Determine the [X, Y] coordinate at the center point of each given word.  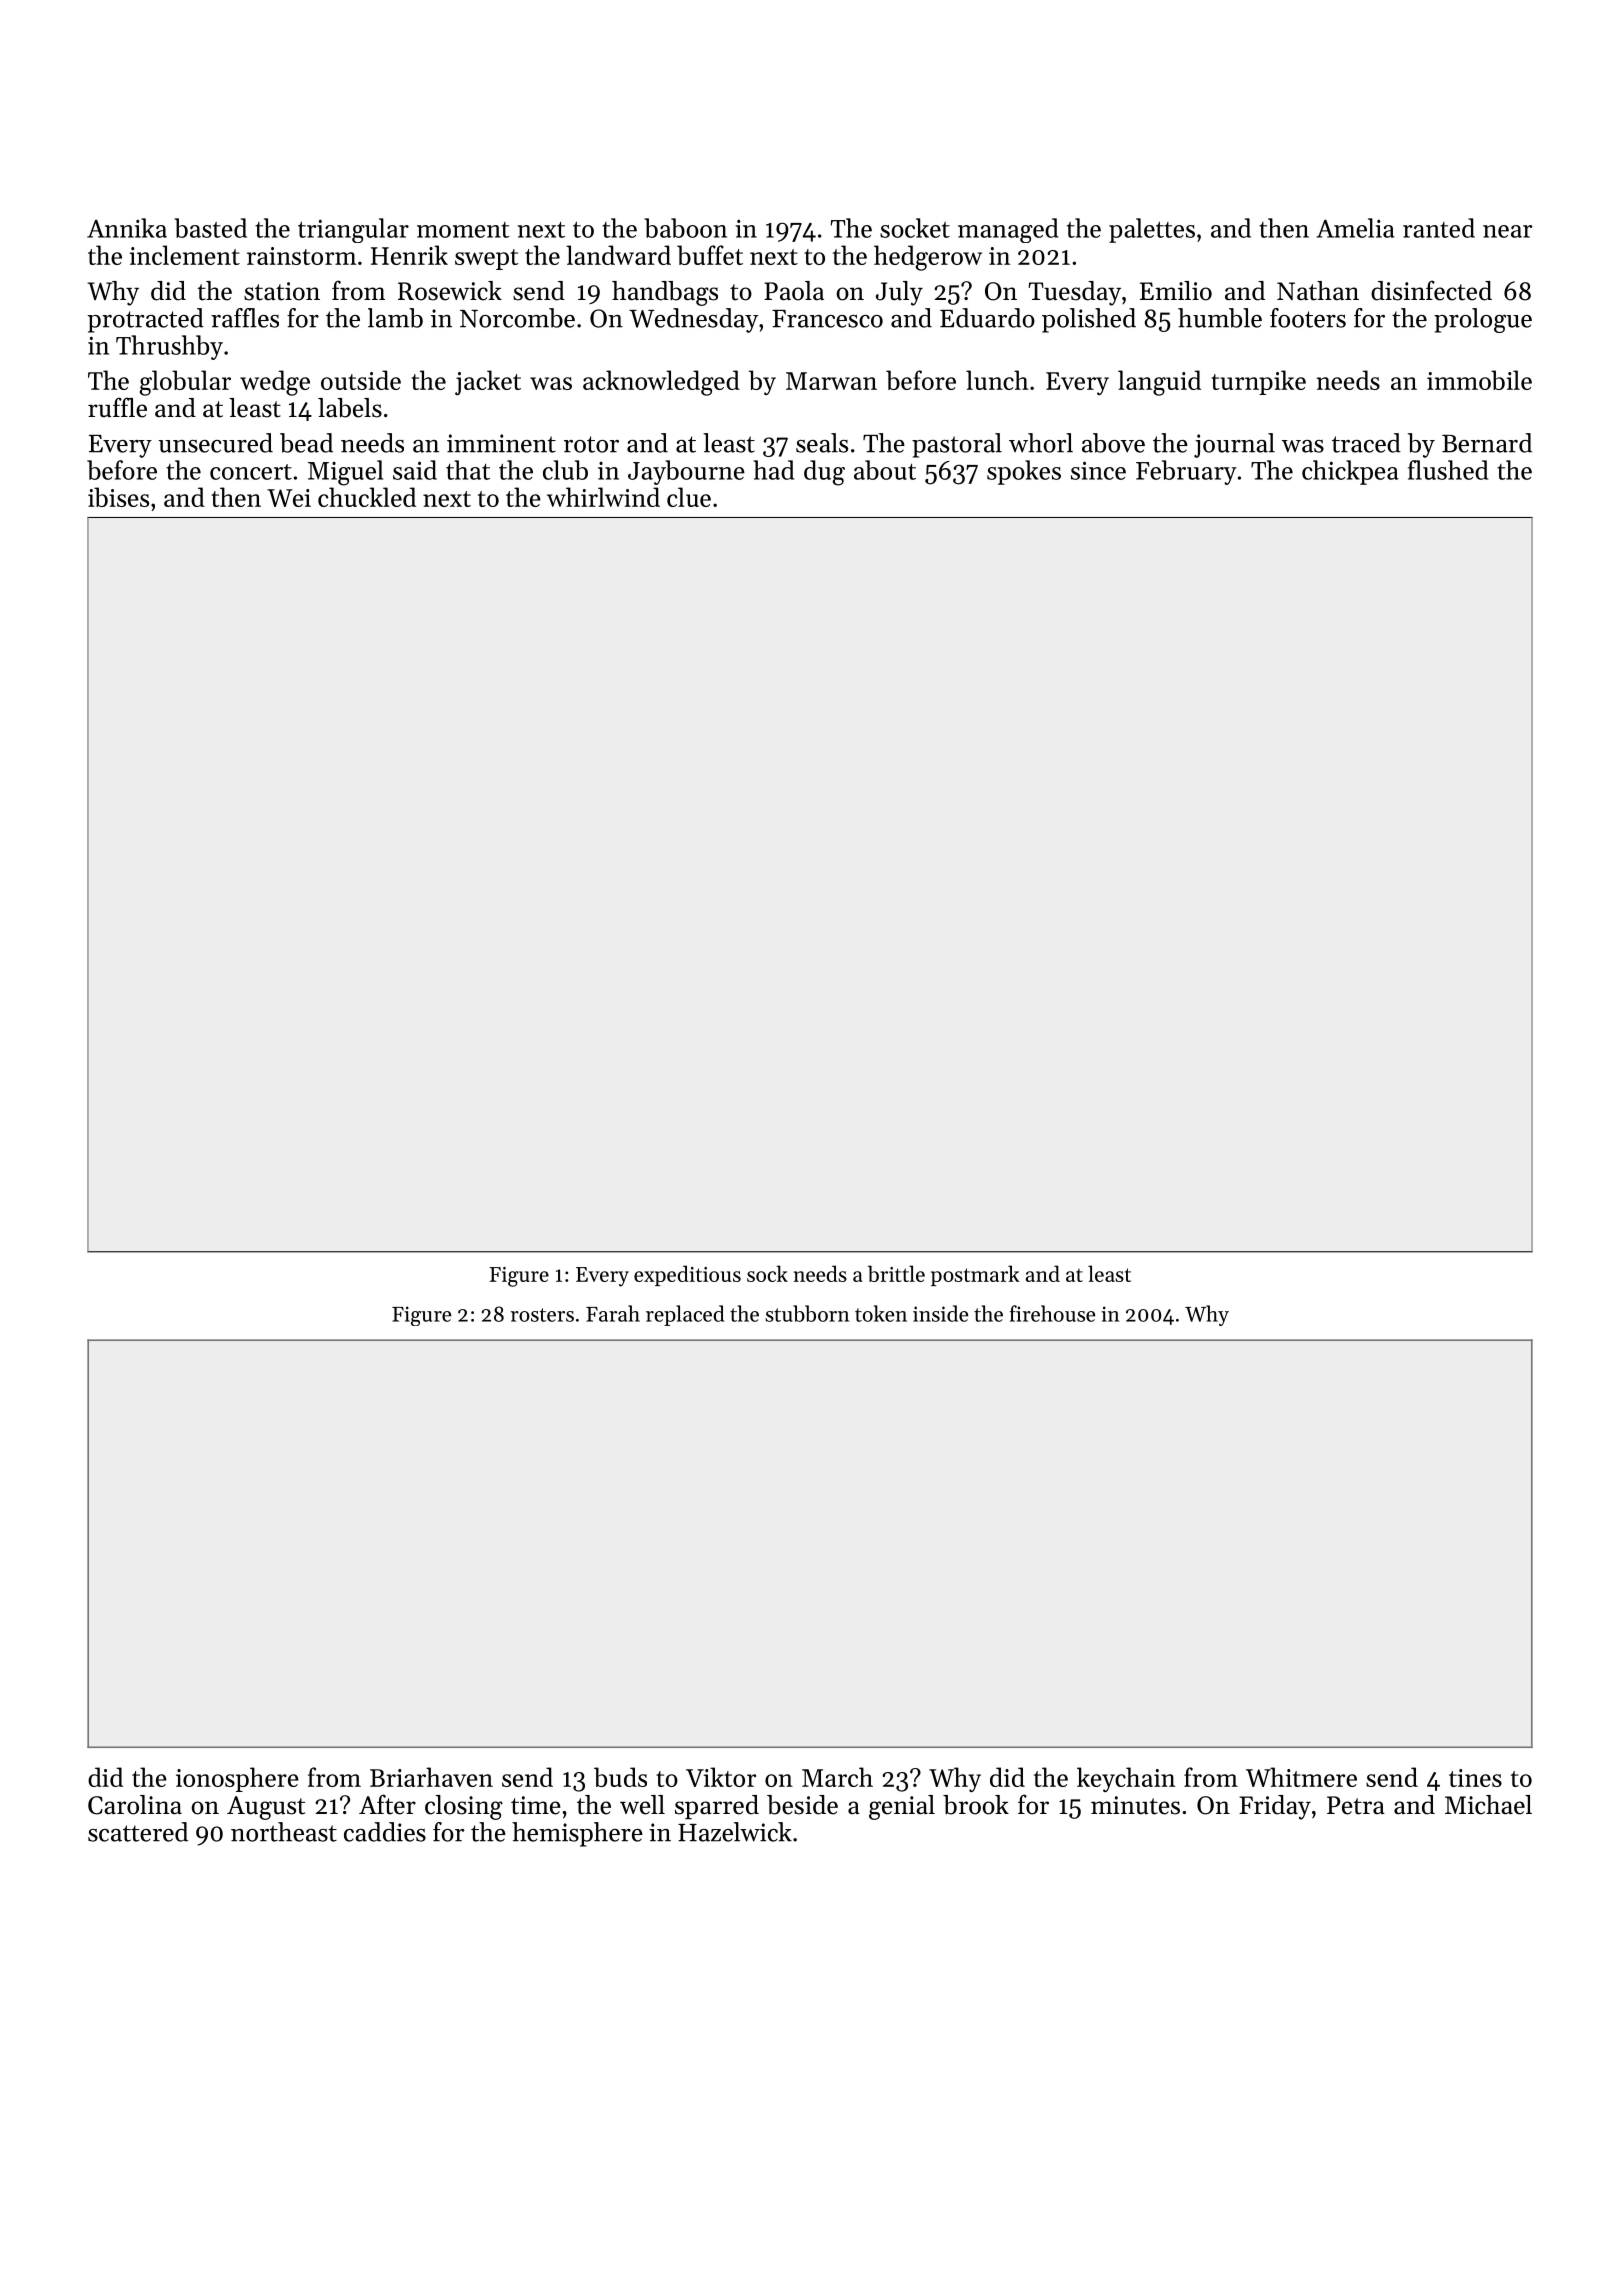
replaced [685, 1315]
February [1186, 472]
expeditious [687, 1275]
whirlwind [603, 497]
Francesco [827, 319]
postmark [975, 1275]
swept [487, 259]
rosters [542, 1315]
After [387, 1804]
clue [689, 497]
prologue [1483, 320]
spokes [1024, 472]
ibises [118, 497]
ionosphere [237, 1779]
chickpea [1350, 472]
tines [1475, 1778]
